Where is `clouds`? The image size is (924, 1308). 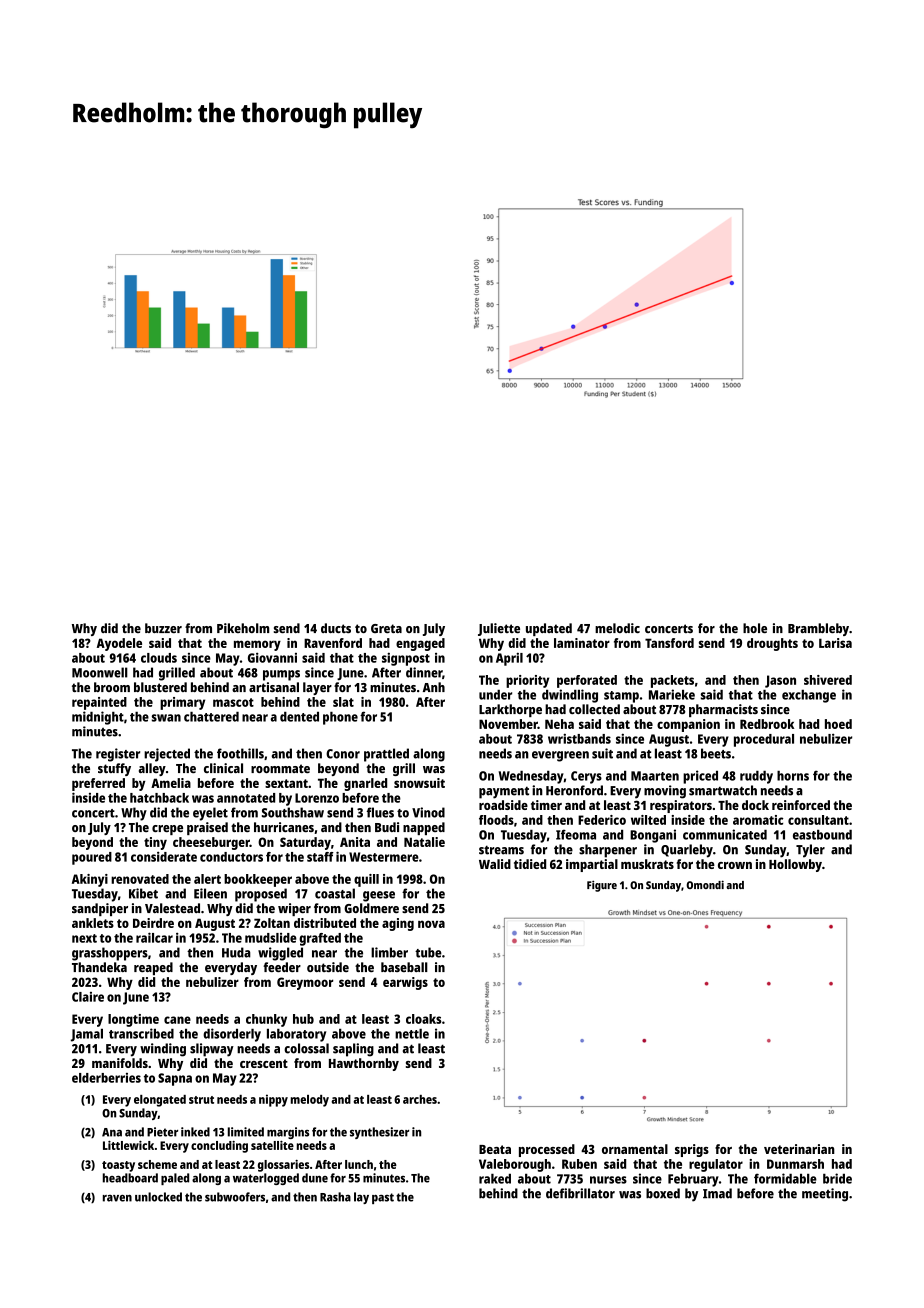
clouds is located at coordinates (159, 658).
